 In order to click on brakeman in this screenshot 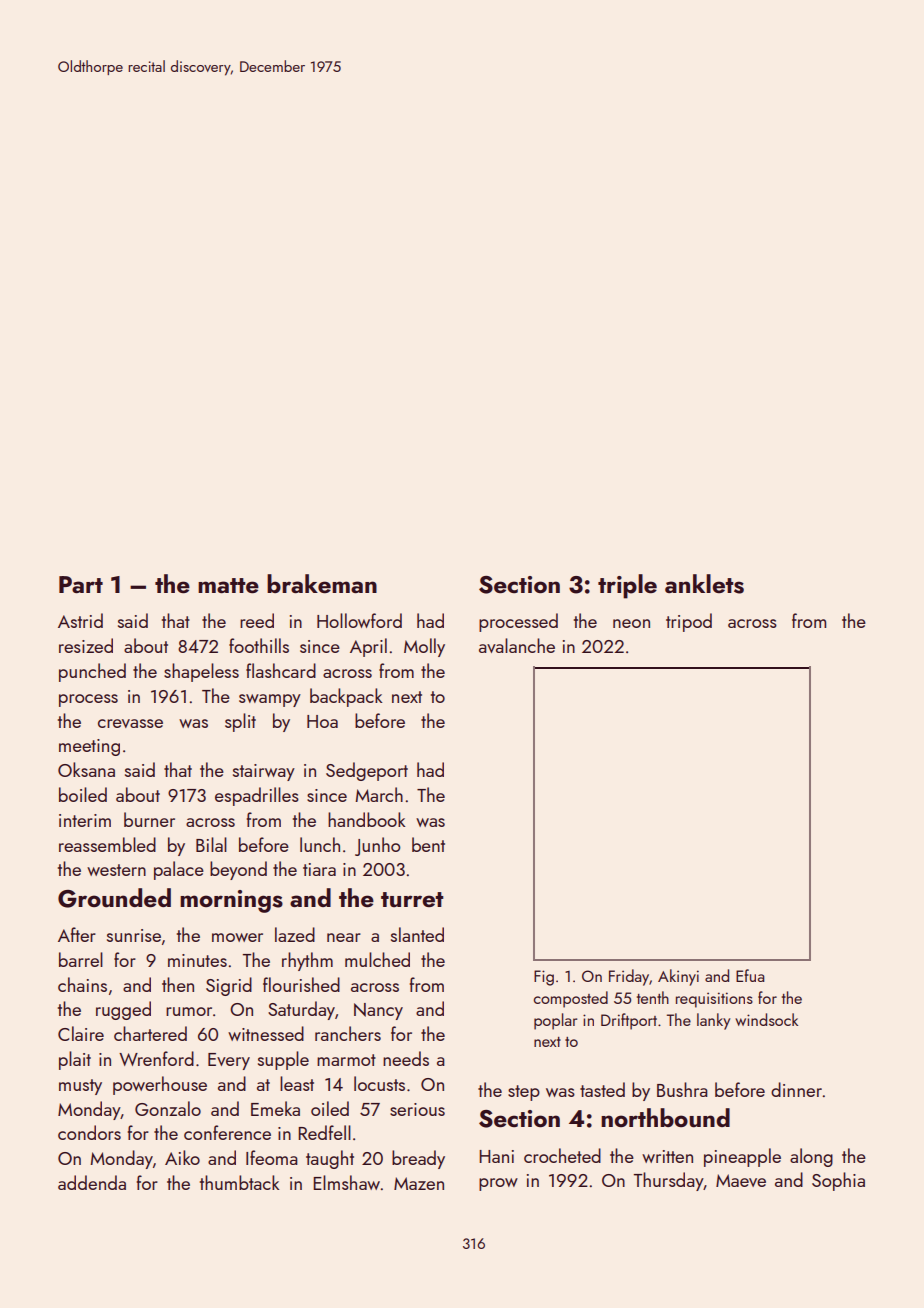, I will do `click(322, 583)`.
